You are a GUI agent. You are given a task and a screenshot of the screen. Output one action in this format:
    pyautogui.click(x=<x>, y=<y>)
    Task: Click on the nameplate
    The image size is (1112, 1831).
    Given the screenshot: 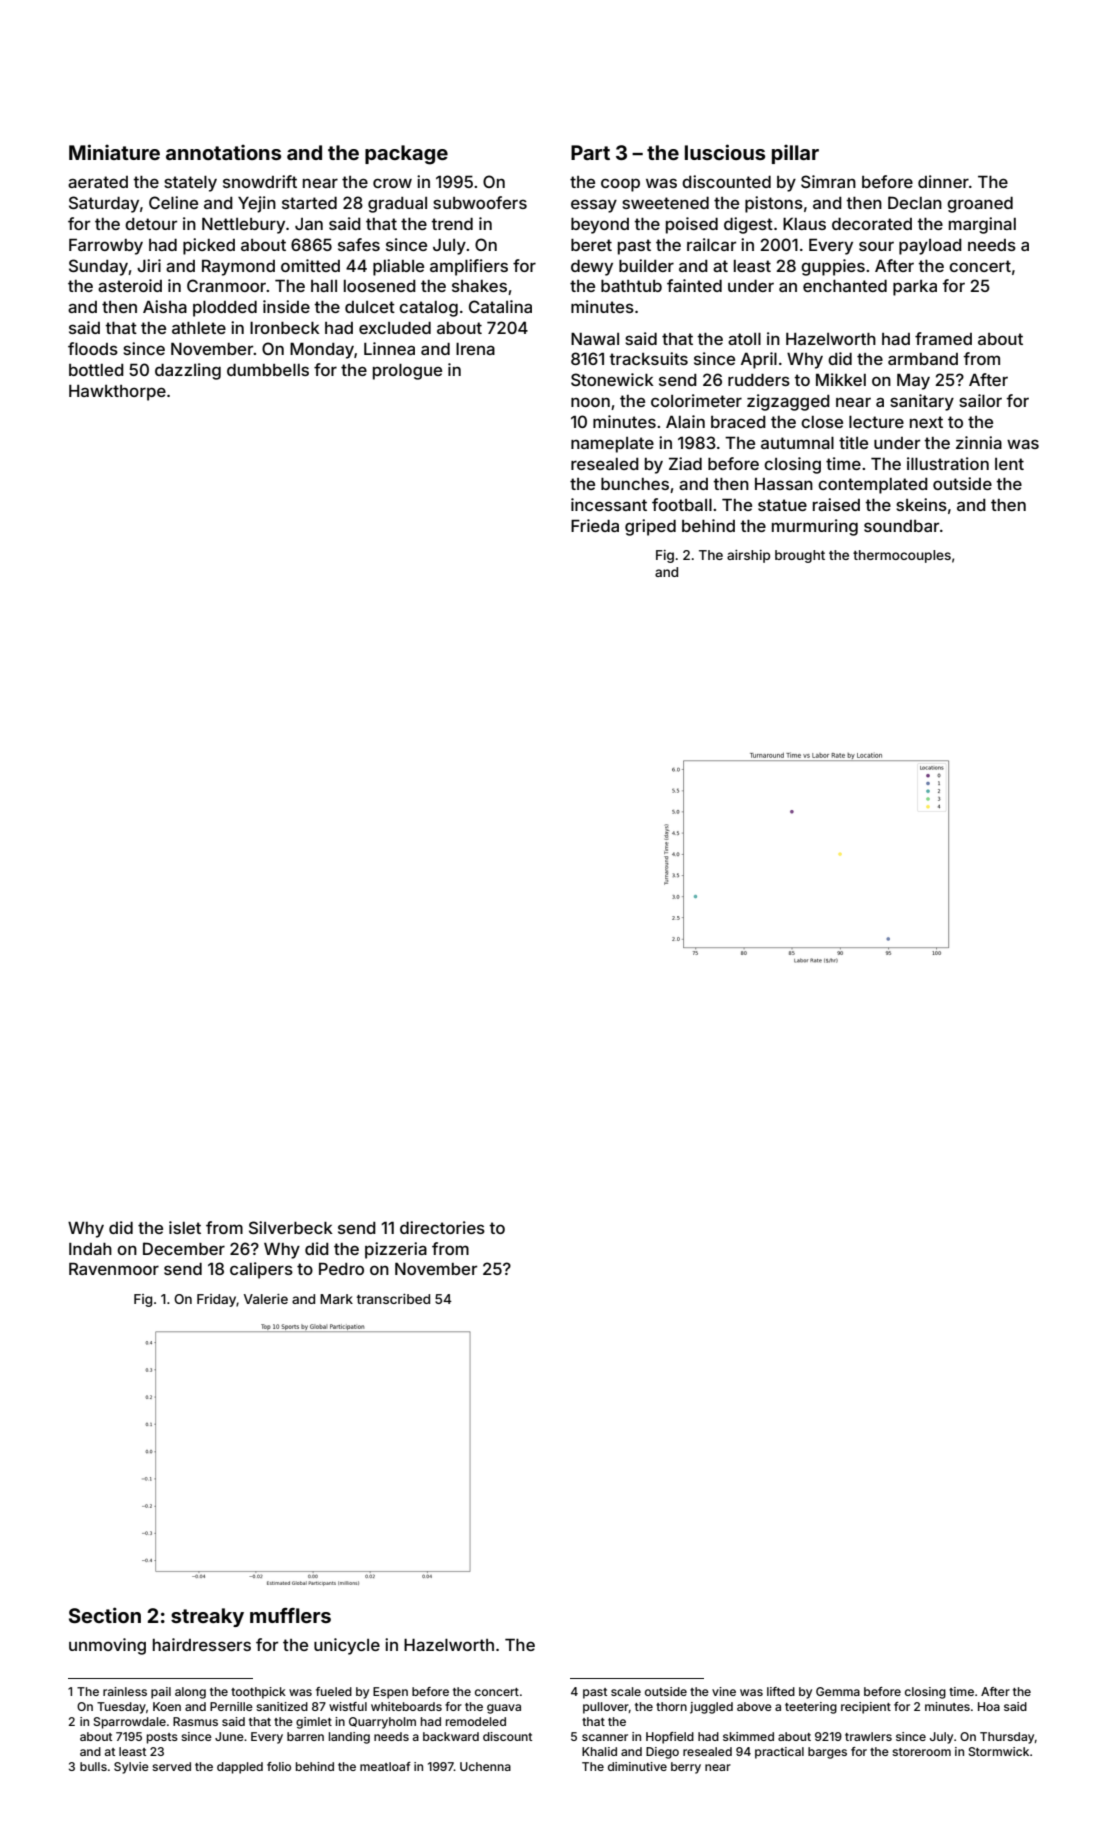 What is the action you would take?
    pyautogui.click(x=612, y=445)
